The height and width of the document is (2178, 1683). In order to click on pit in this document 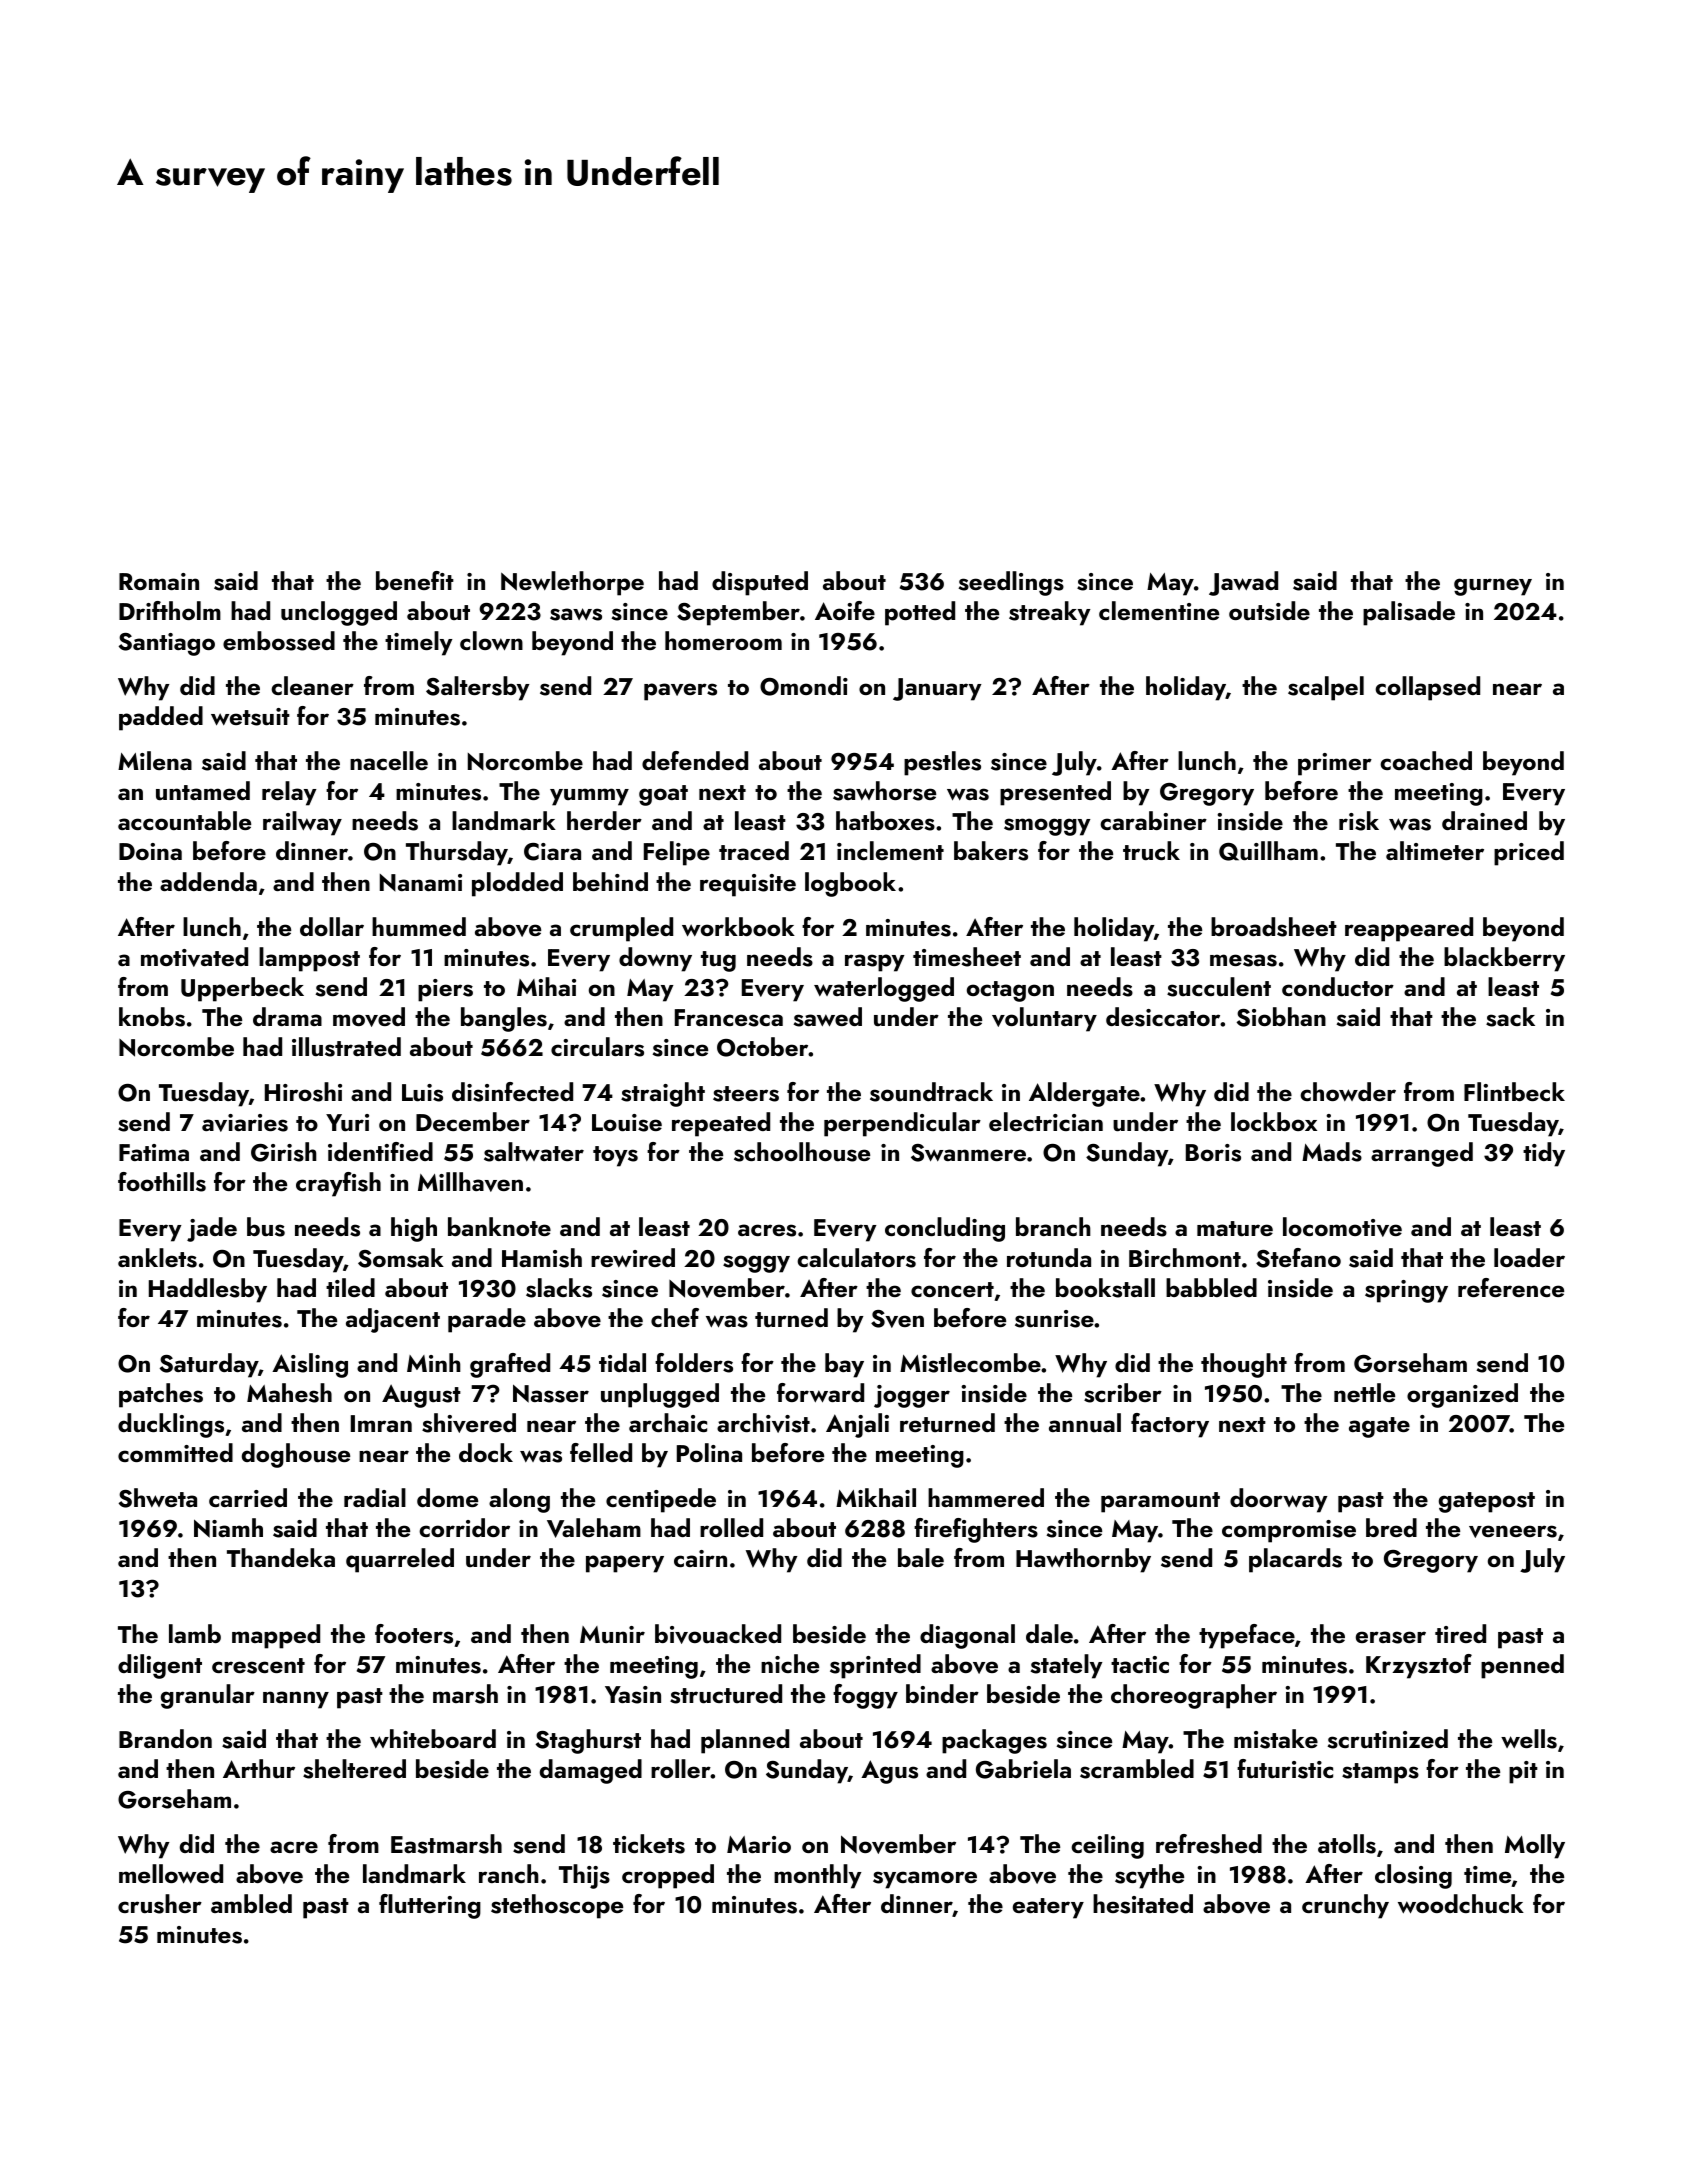, I will do `click(1523, 1772)`.
